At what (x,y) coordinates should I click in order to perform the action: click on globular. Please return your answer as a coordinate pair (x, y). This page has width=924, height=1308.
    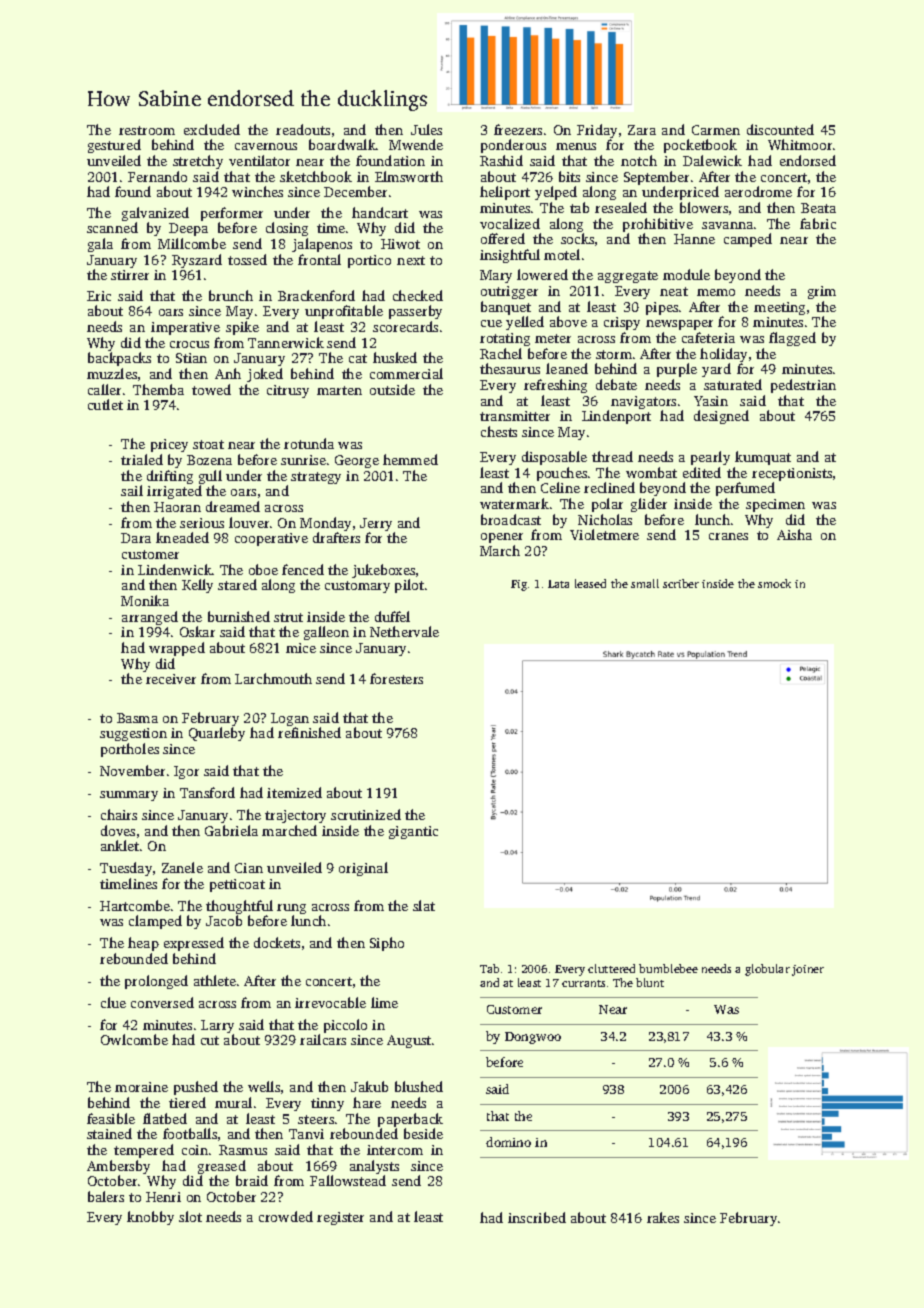
    Looking at the image, I should click on (767, 970).
